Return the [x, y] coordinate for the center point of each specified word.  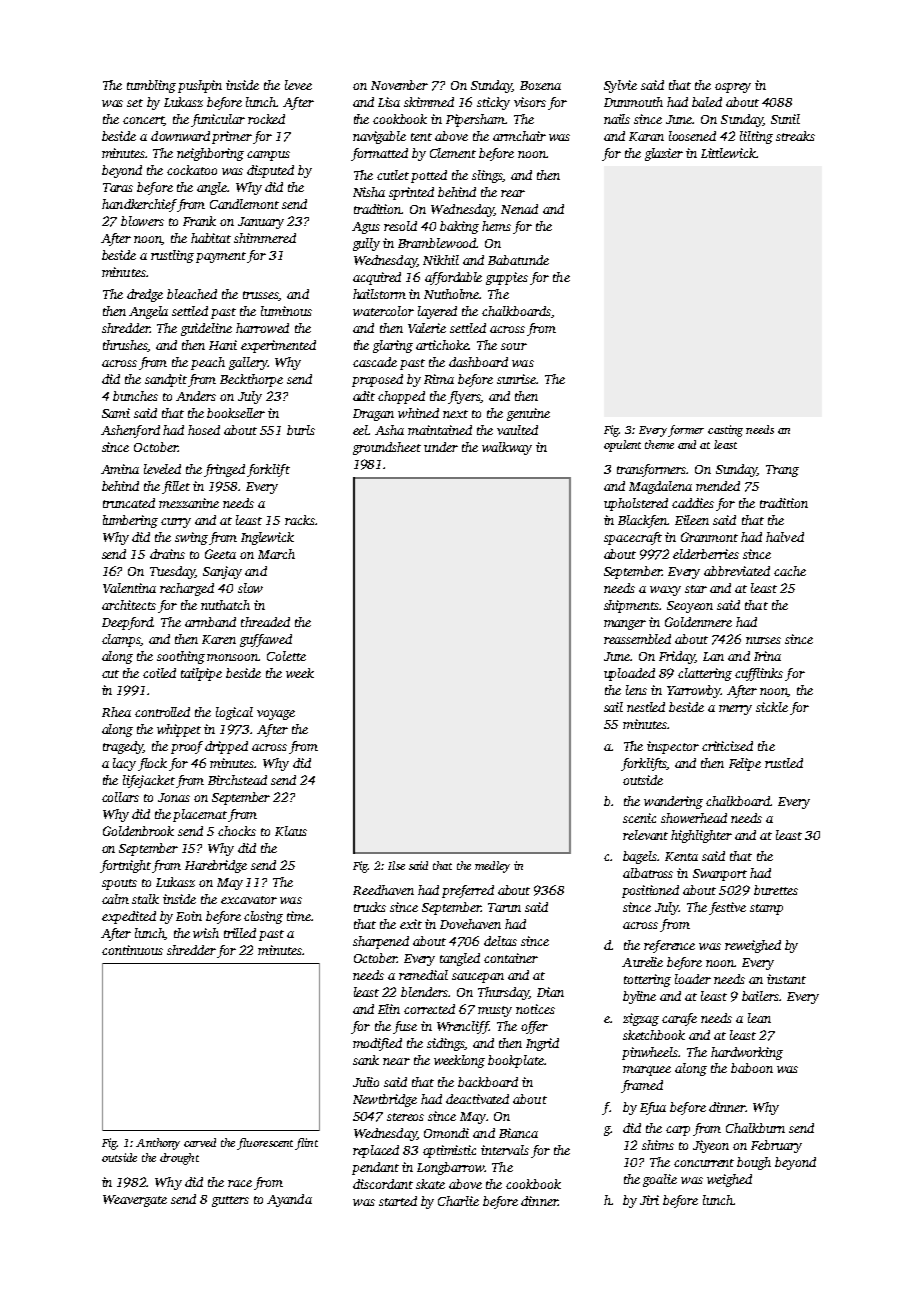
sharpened [381, 942]
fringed [224, 470]
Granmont [709, 537]
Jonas [174, 797]
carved [200, 1142]
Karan [646, 136]
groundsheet [387, 448]
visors [530, 102]
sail [613, 707]
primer [232, 137]
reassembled [637, 639]
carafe [679, 1019]
